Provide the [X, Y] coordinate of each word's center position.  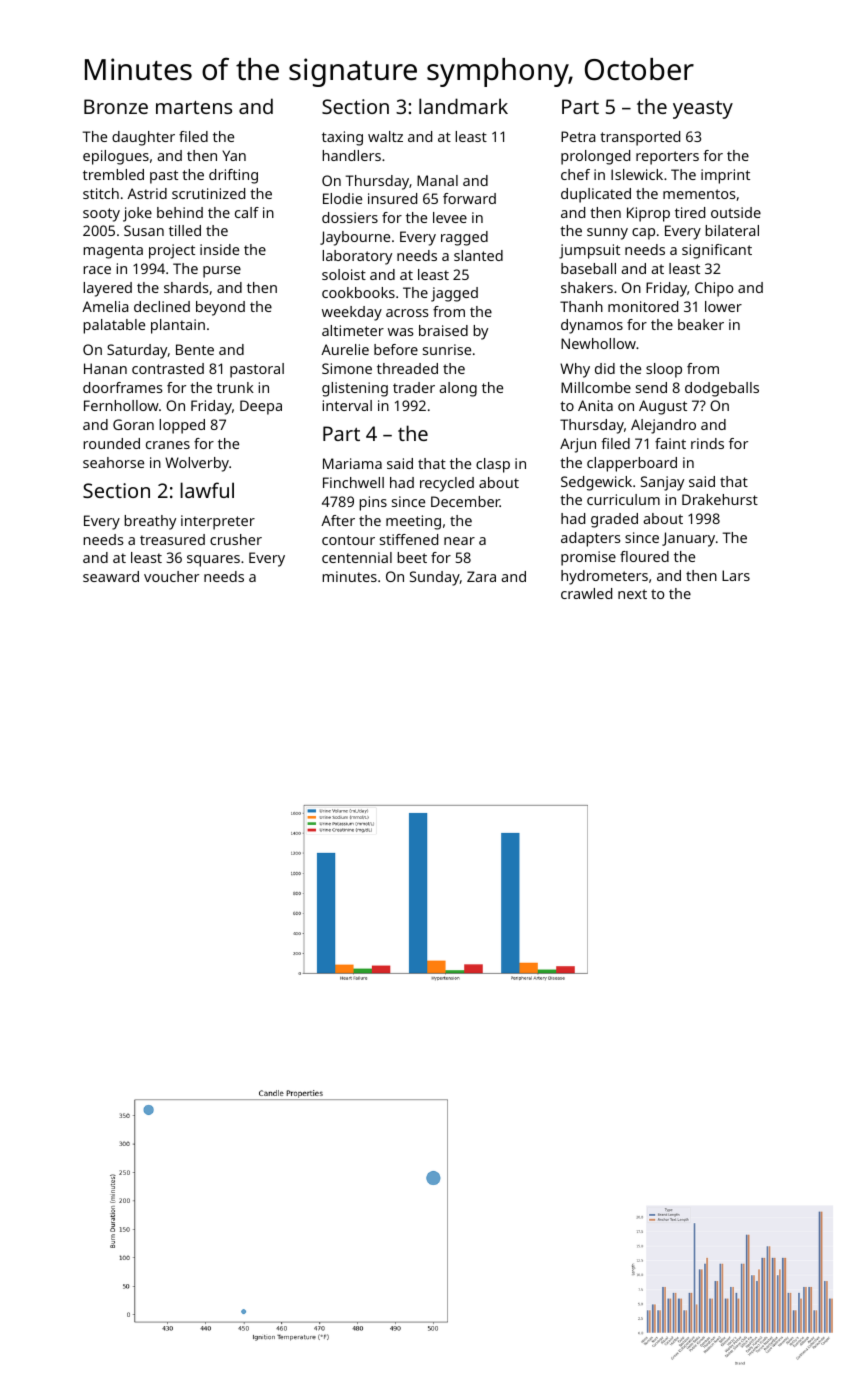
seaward [111, 576]
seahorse [113, 462]
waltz [385, 136]
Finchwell [353, 482]
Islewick [637, 174]
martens [194, 107]
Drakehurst [720, 499]
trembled [113, 174]
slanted [478, 255]
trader [414, 387]
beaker [701, 324]
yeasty [703, 110]
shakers [587, 287]
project [172, 251]
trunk [235, 387]
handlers [351, 155]
